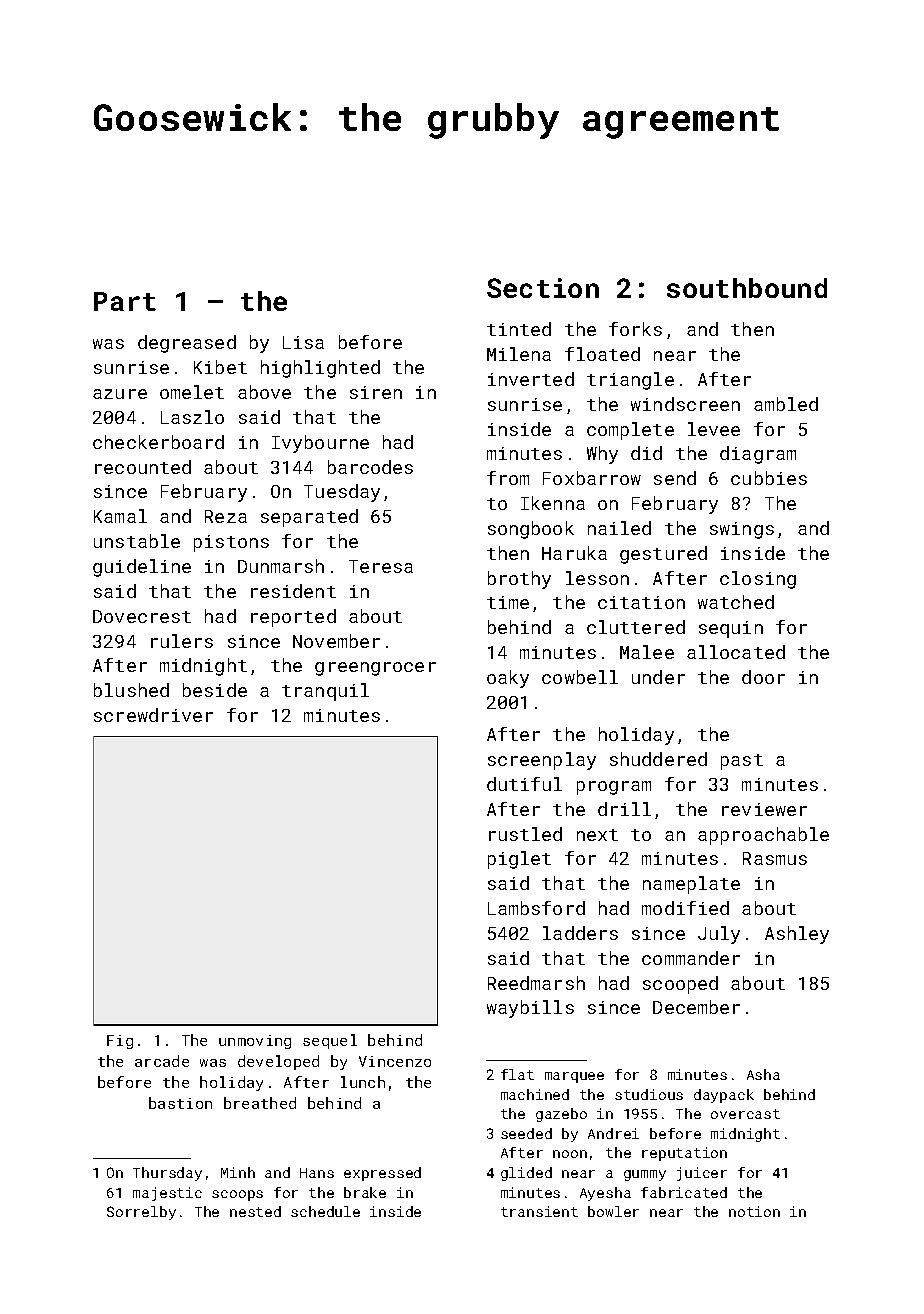 The image size is (924, 1314). What do you see at coordinates (519, 354) in the screenshot?
I see `Milena` at bounding box center [519, 354].
